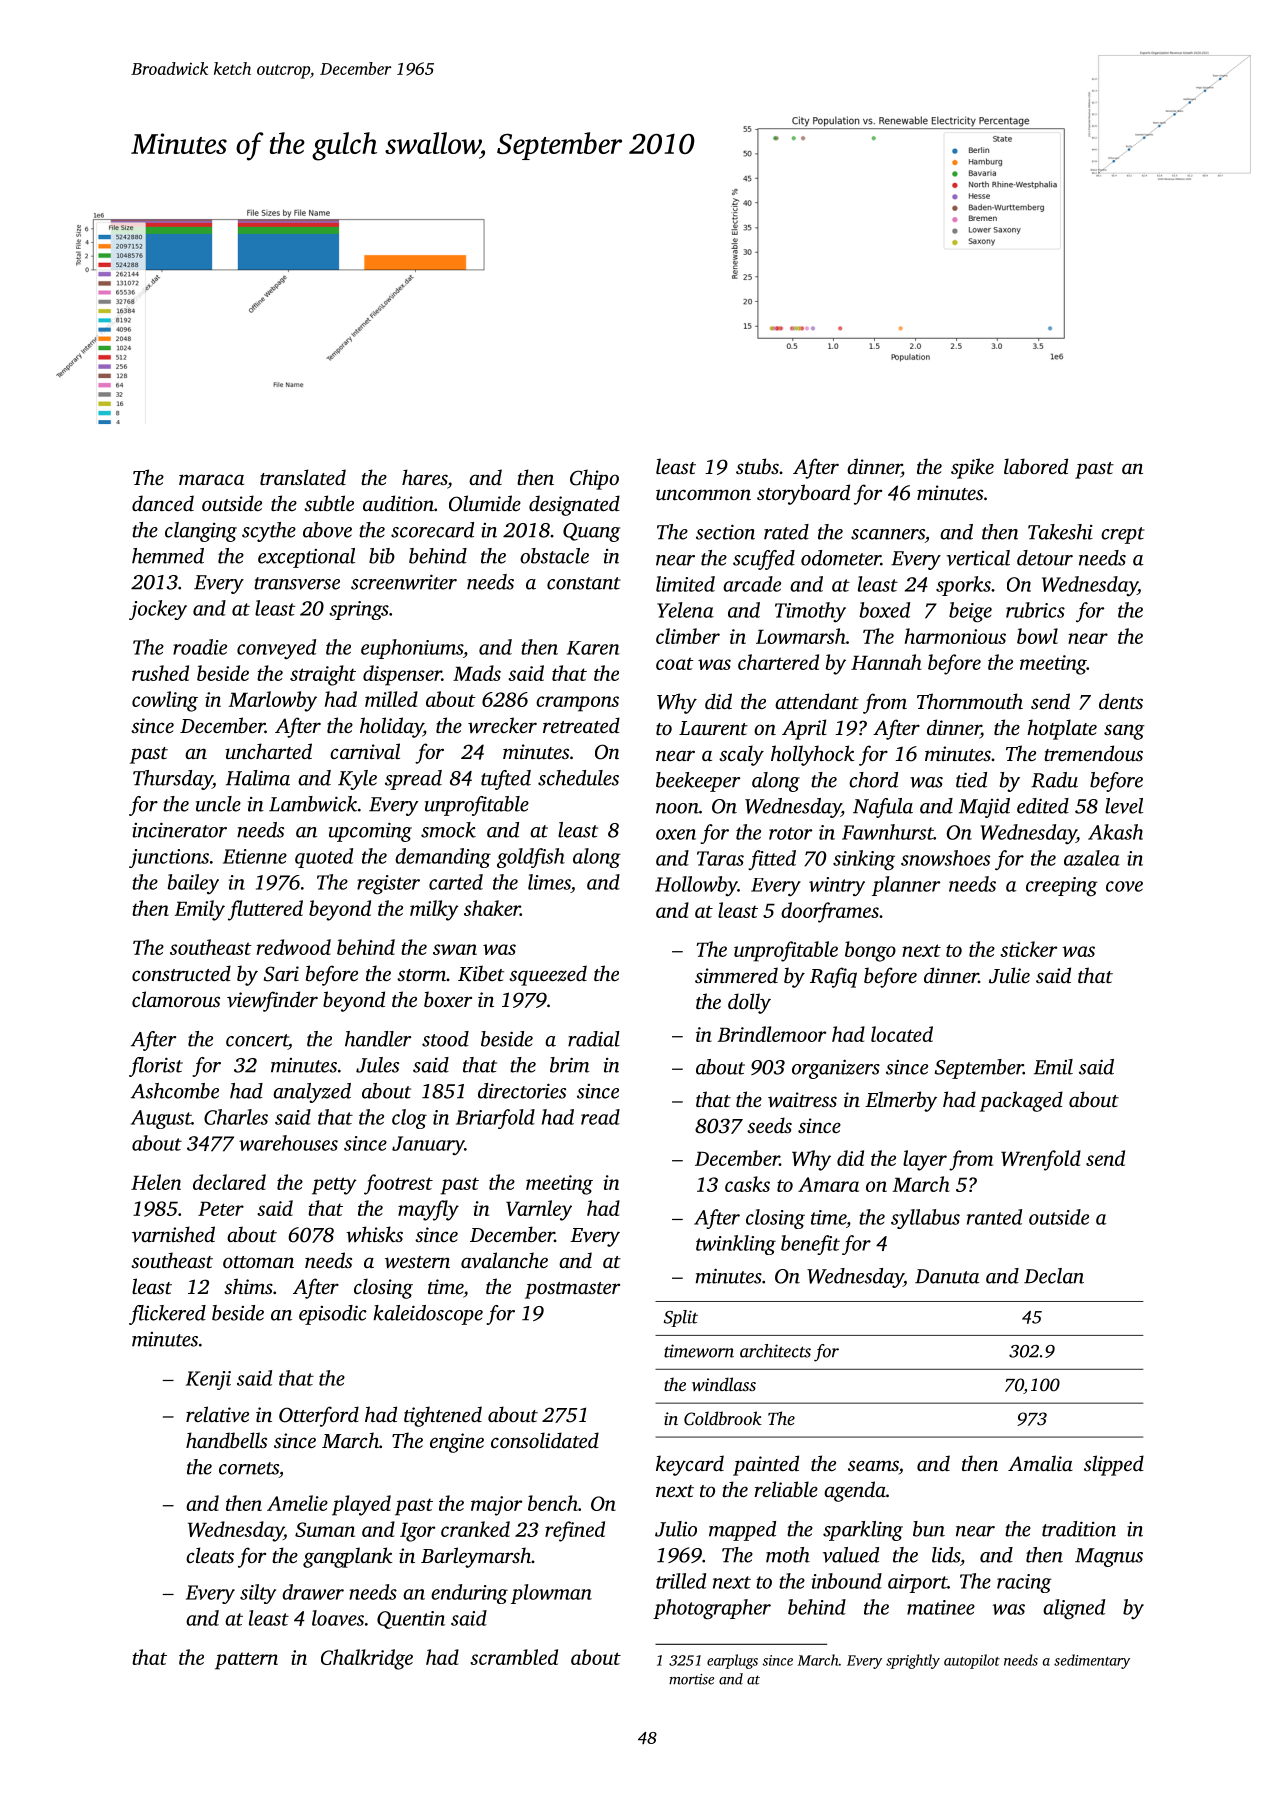 Image resolution: width=1275 pixels, height=1803 pixels. What do you see at coordinates (365, 751) in the page?
I see `carnival` at bounding box center [365, 751].
